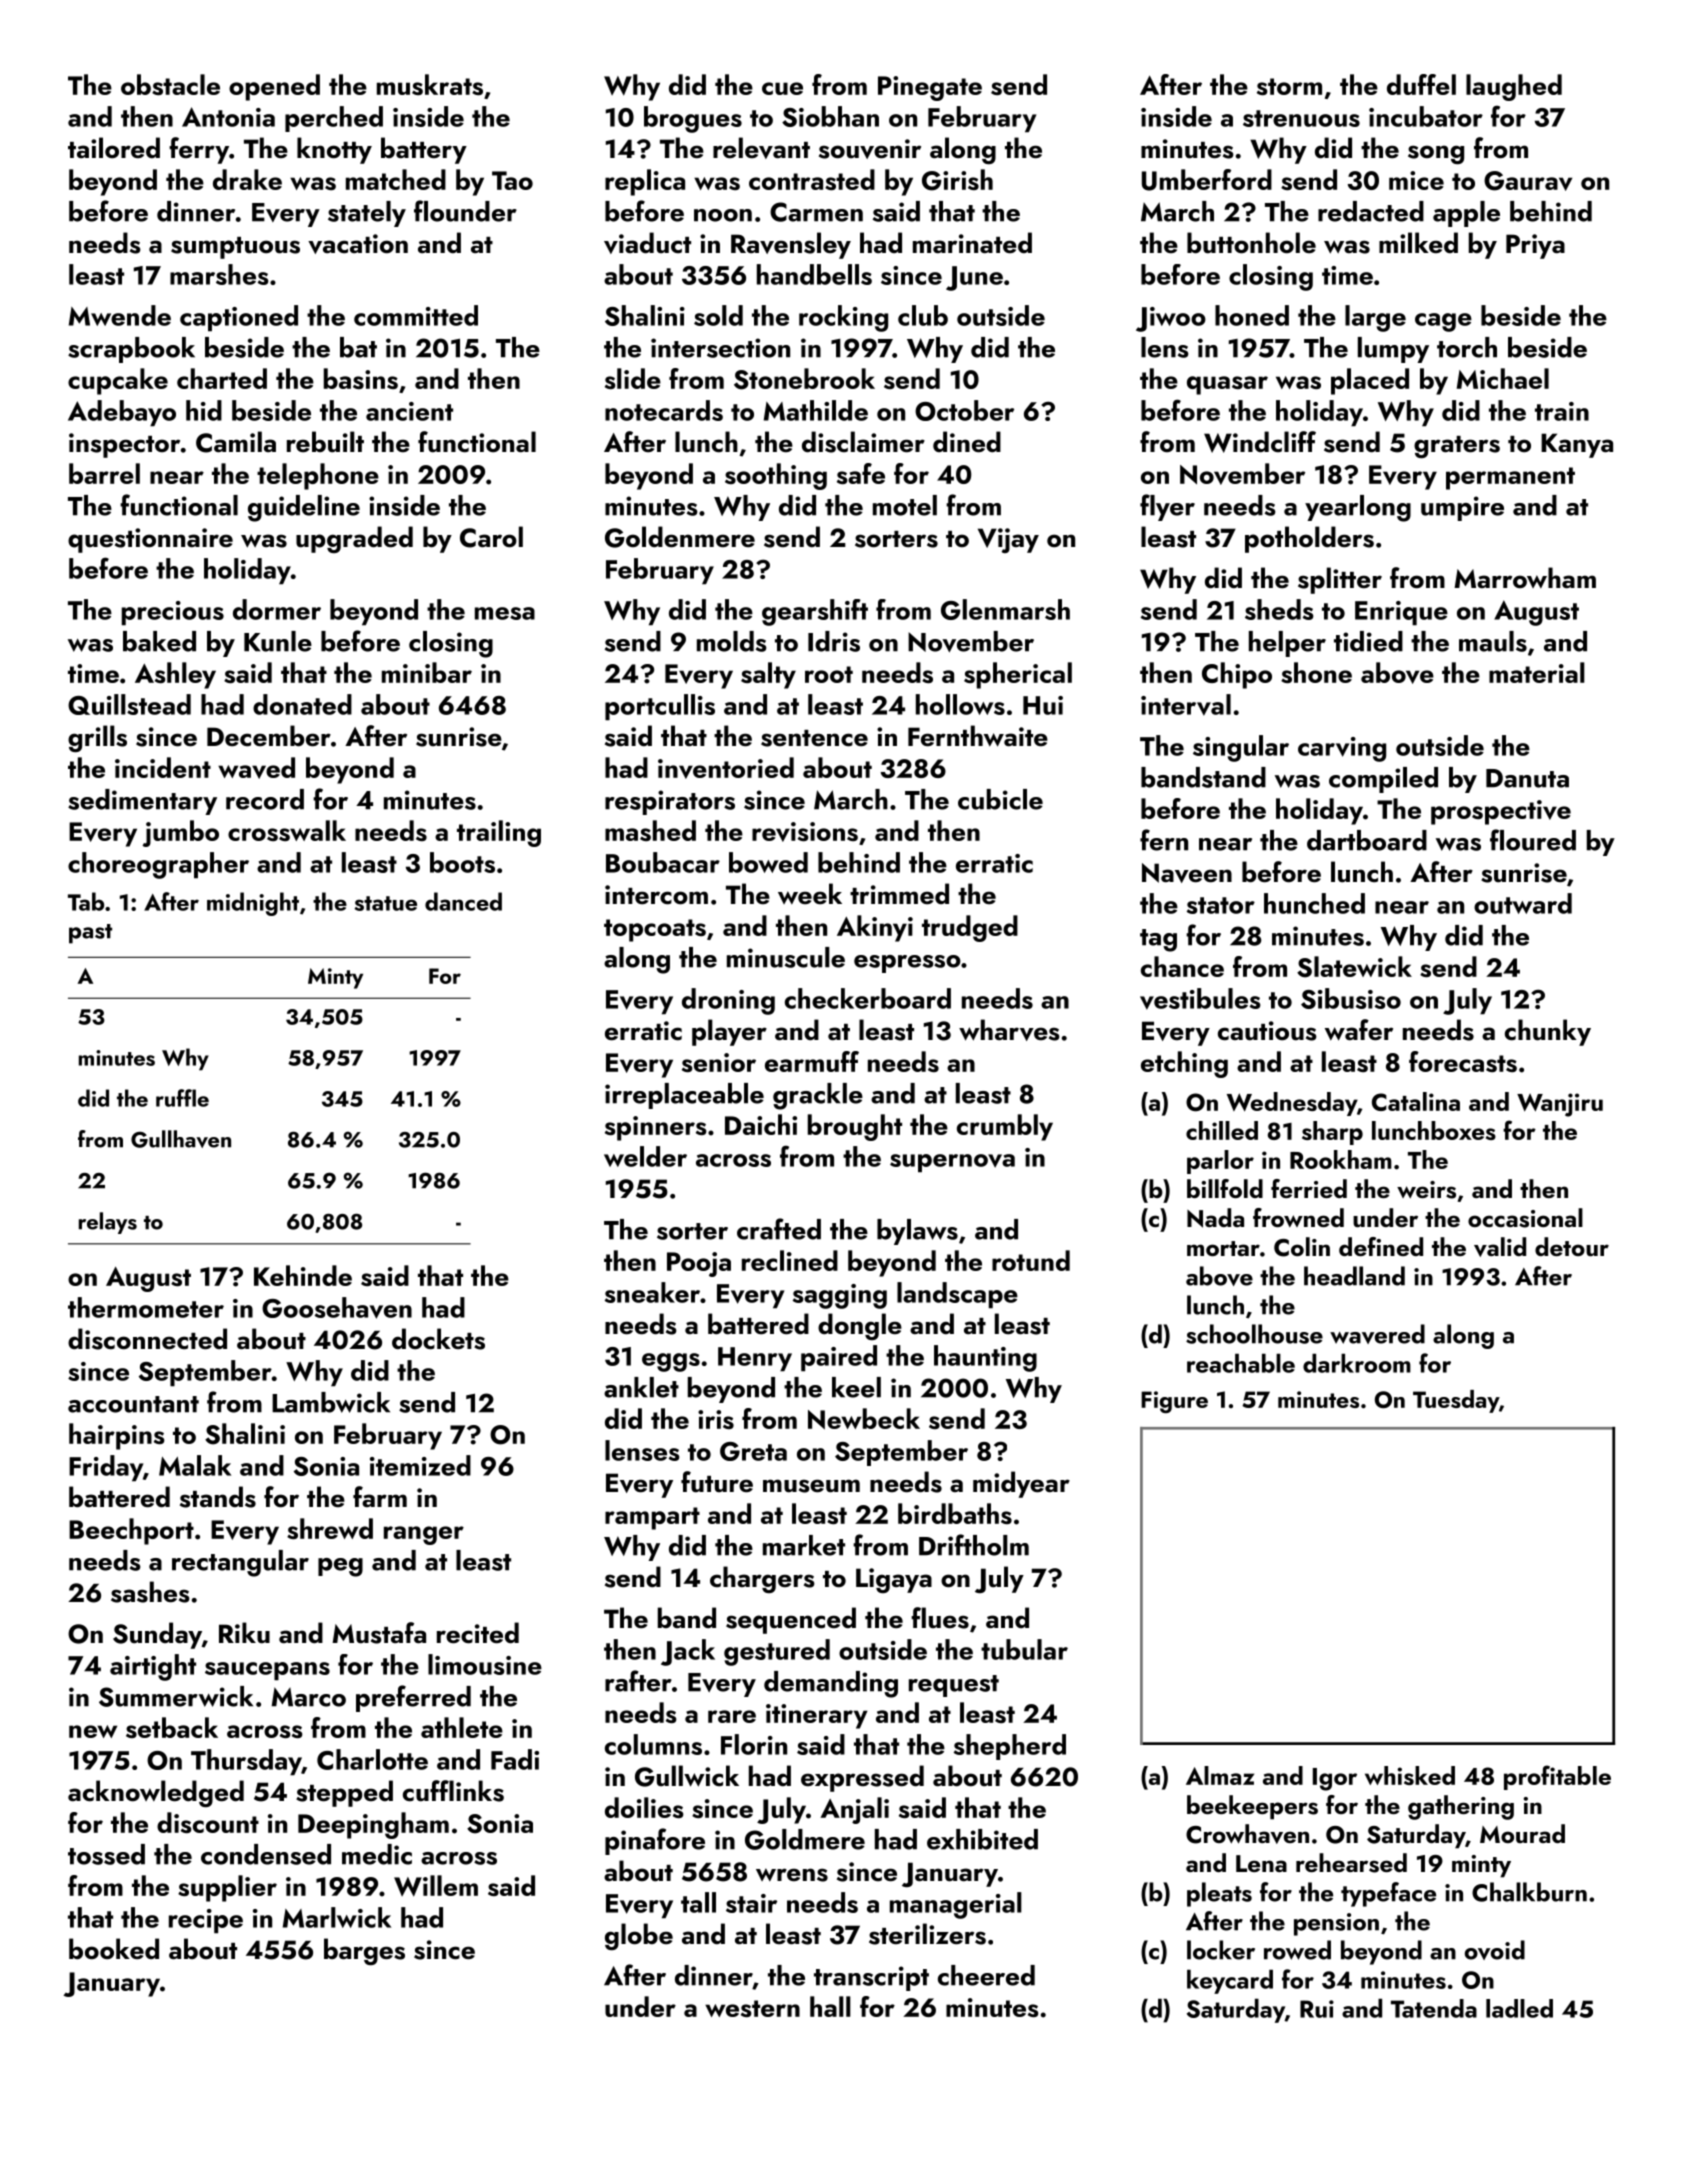 Image resolution: width=1683 pixels, height=2178 pixels. What do you see at coordinates (1171, 319) in the screenshot?
I see `Jiwoo` at bounding box center [1171, 319].
